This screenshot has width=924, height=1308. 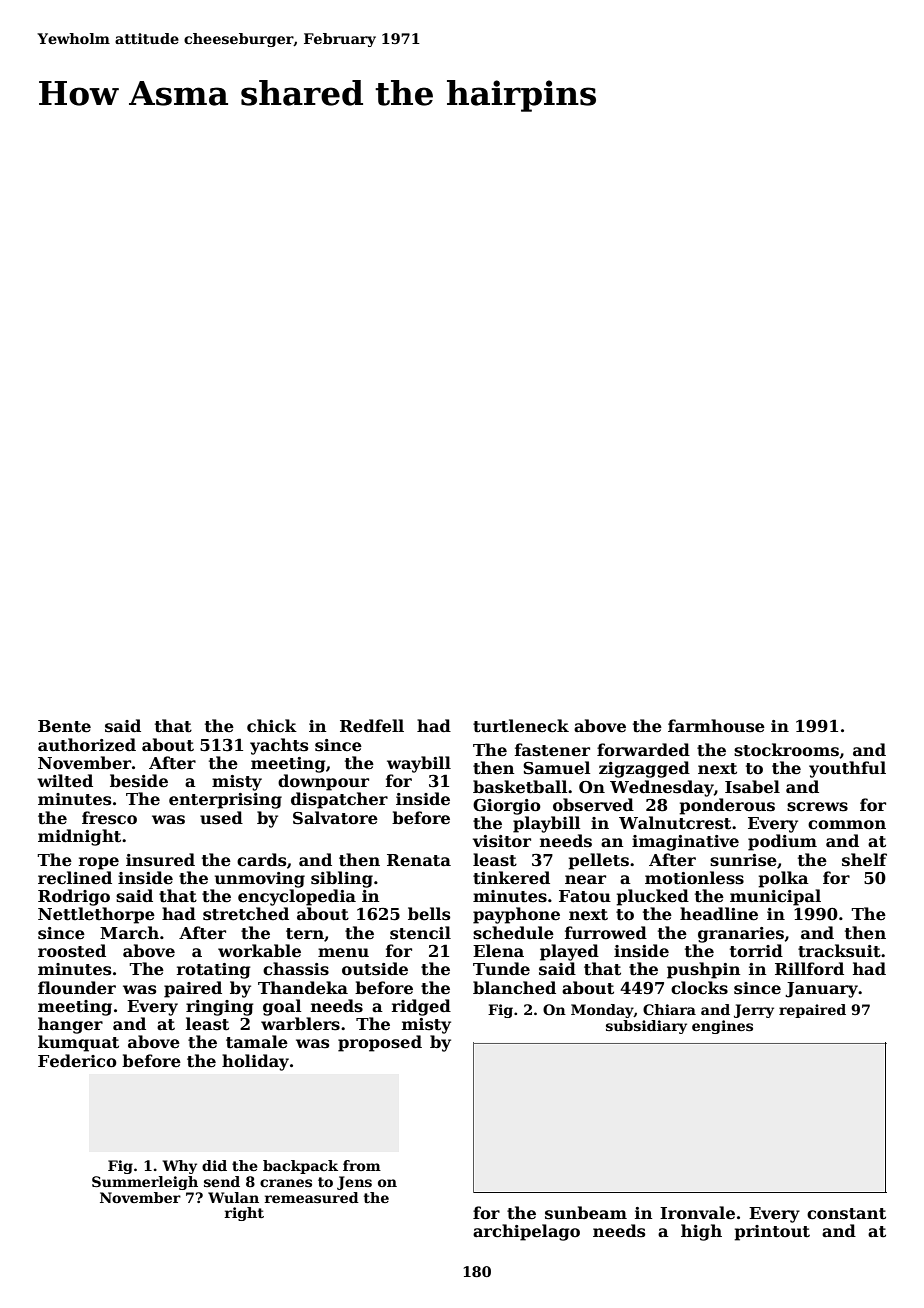 I want to click on playbill, so click(x=546, y=824).
